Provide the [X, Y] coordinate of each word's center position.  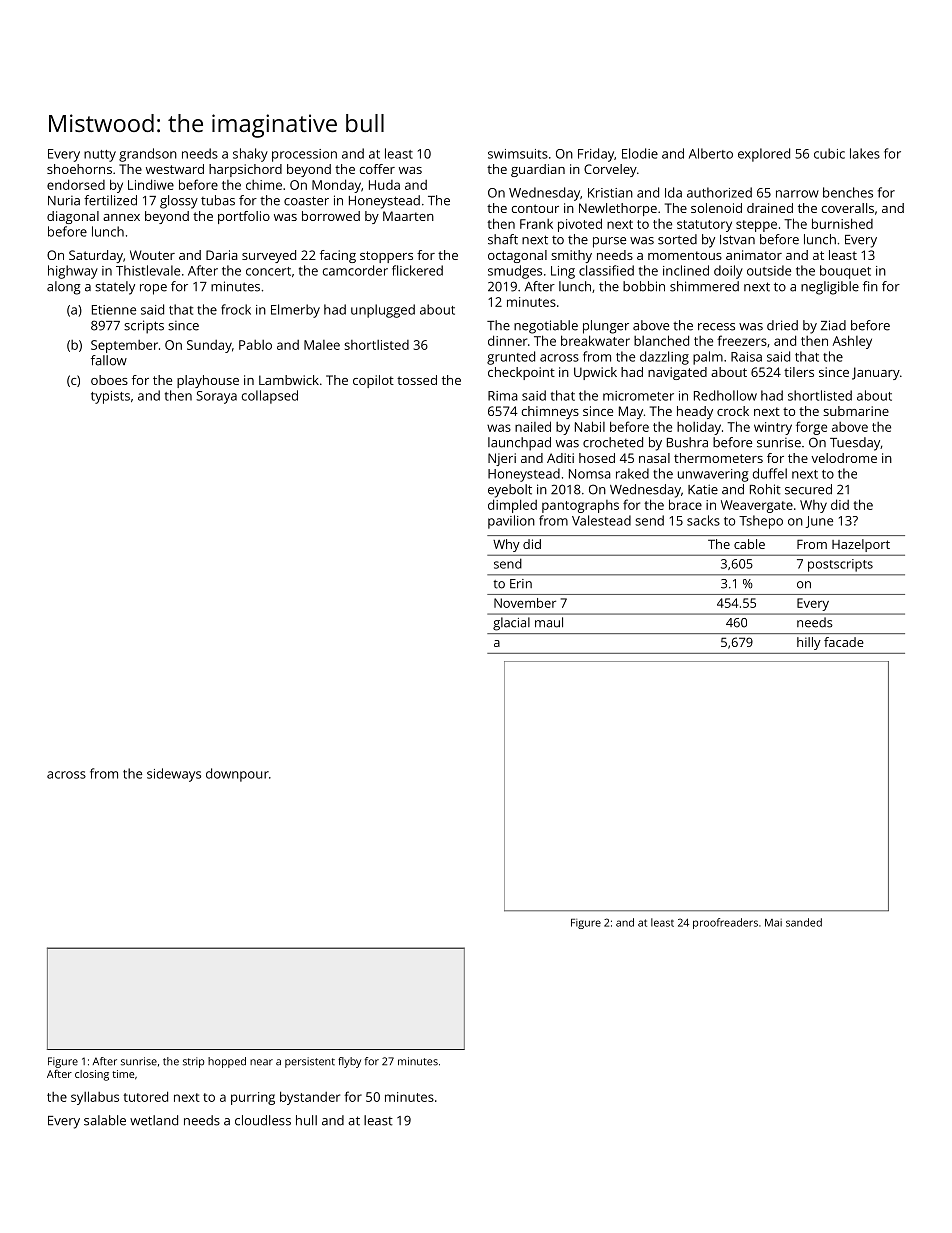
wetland [154, 1120]
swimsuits [518, 154]
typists [110, 397]
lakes [865, 153]
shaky [250, 155]
